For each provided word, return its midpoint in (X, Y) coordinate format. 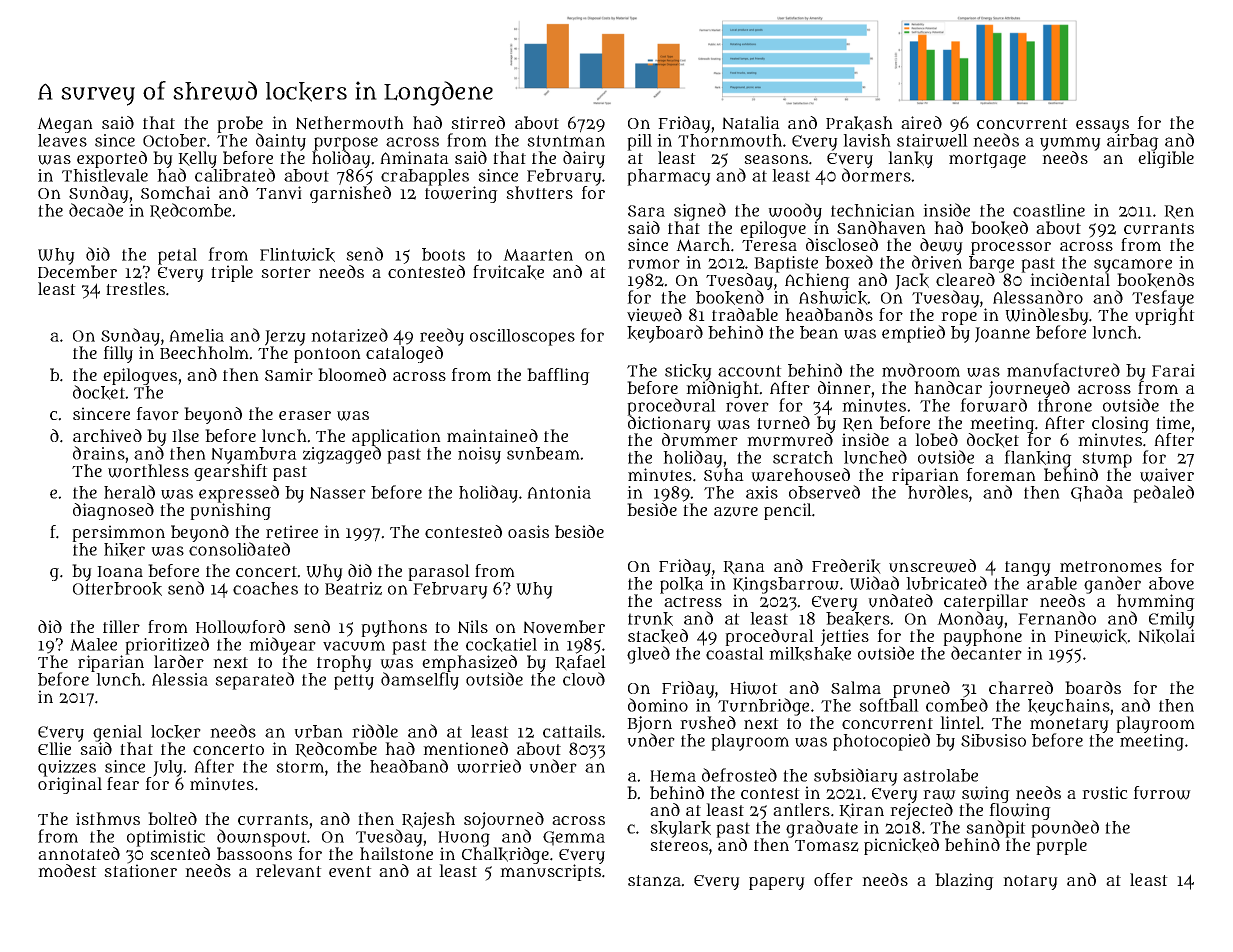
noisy (479, 455)
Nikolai (1166, 636)
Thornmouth (730, 140)
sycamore (1133, 266)
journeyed (1029, 389)
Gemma (574, 838)
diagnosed (113, 511)
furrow (1162, 793)
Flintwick (297, 255)
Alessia (180, 679)
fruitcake (508, 272)
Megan (65, 125)
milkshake (810, 654)
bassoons (254, 853)
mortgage (987, 160)
